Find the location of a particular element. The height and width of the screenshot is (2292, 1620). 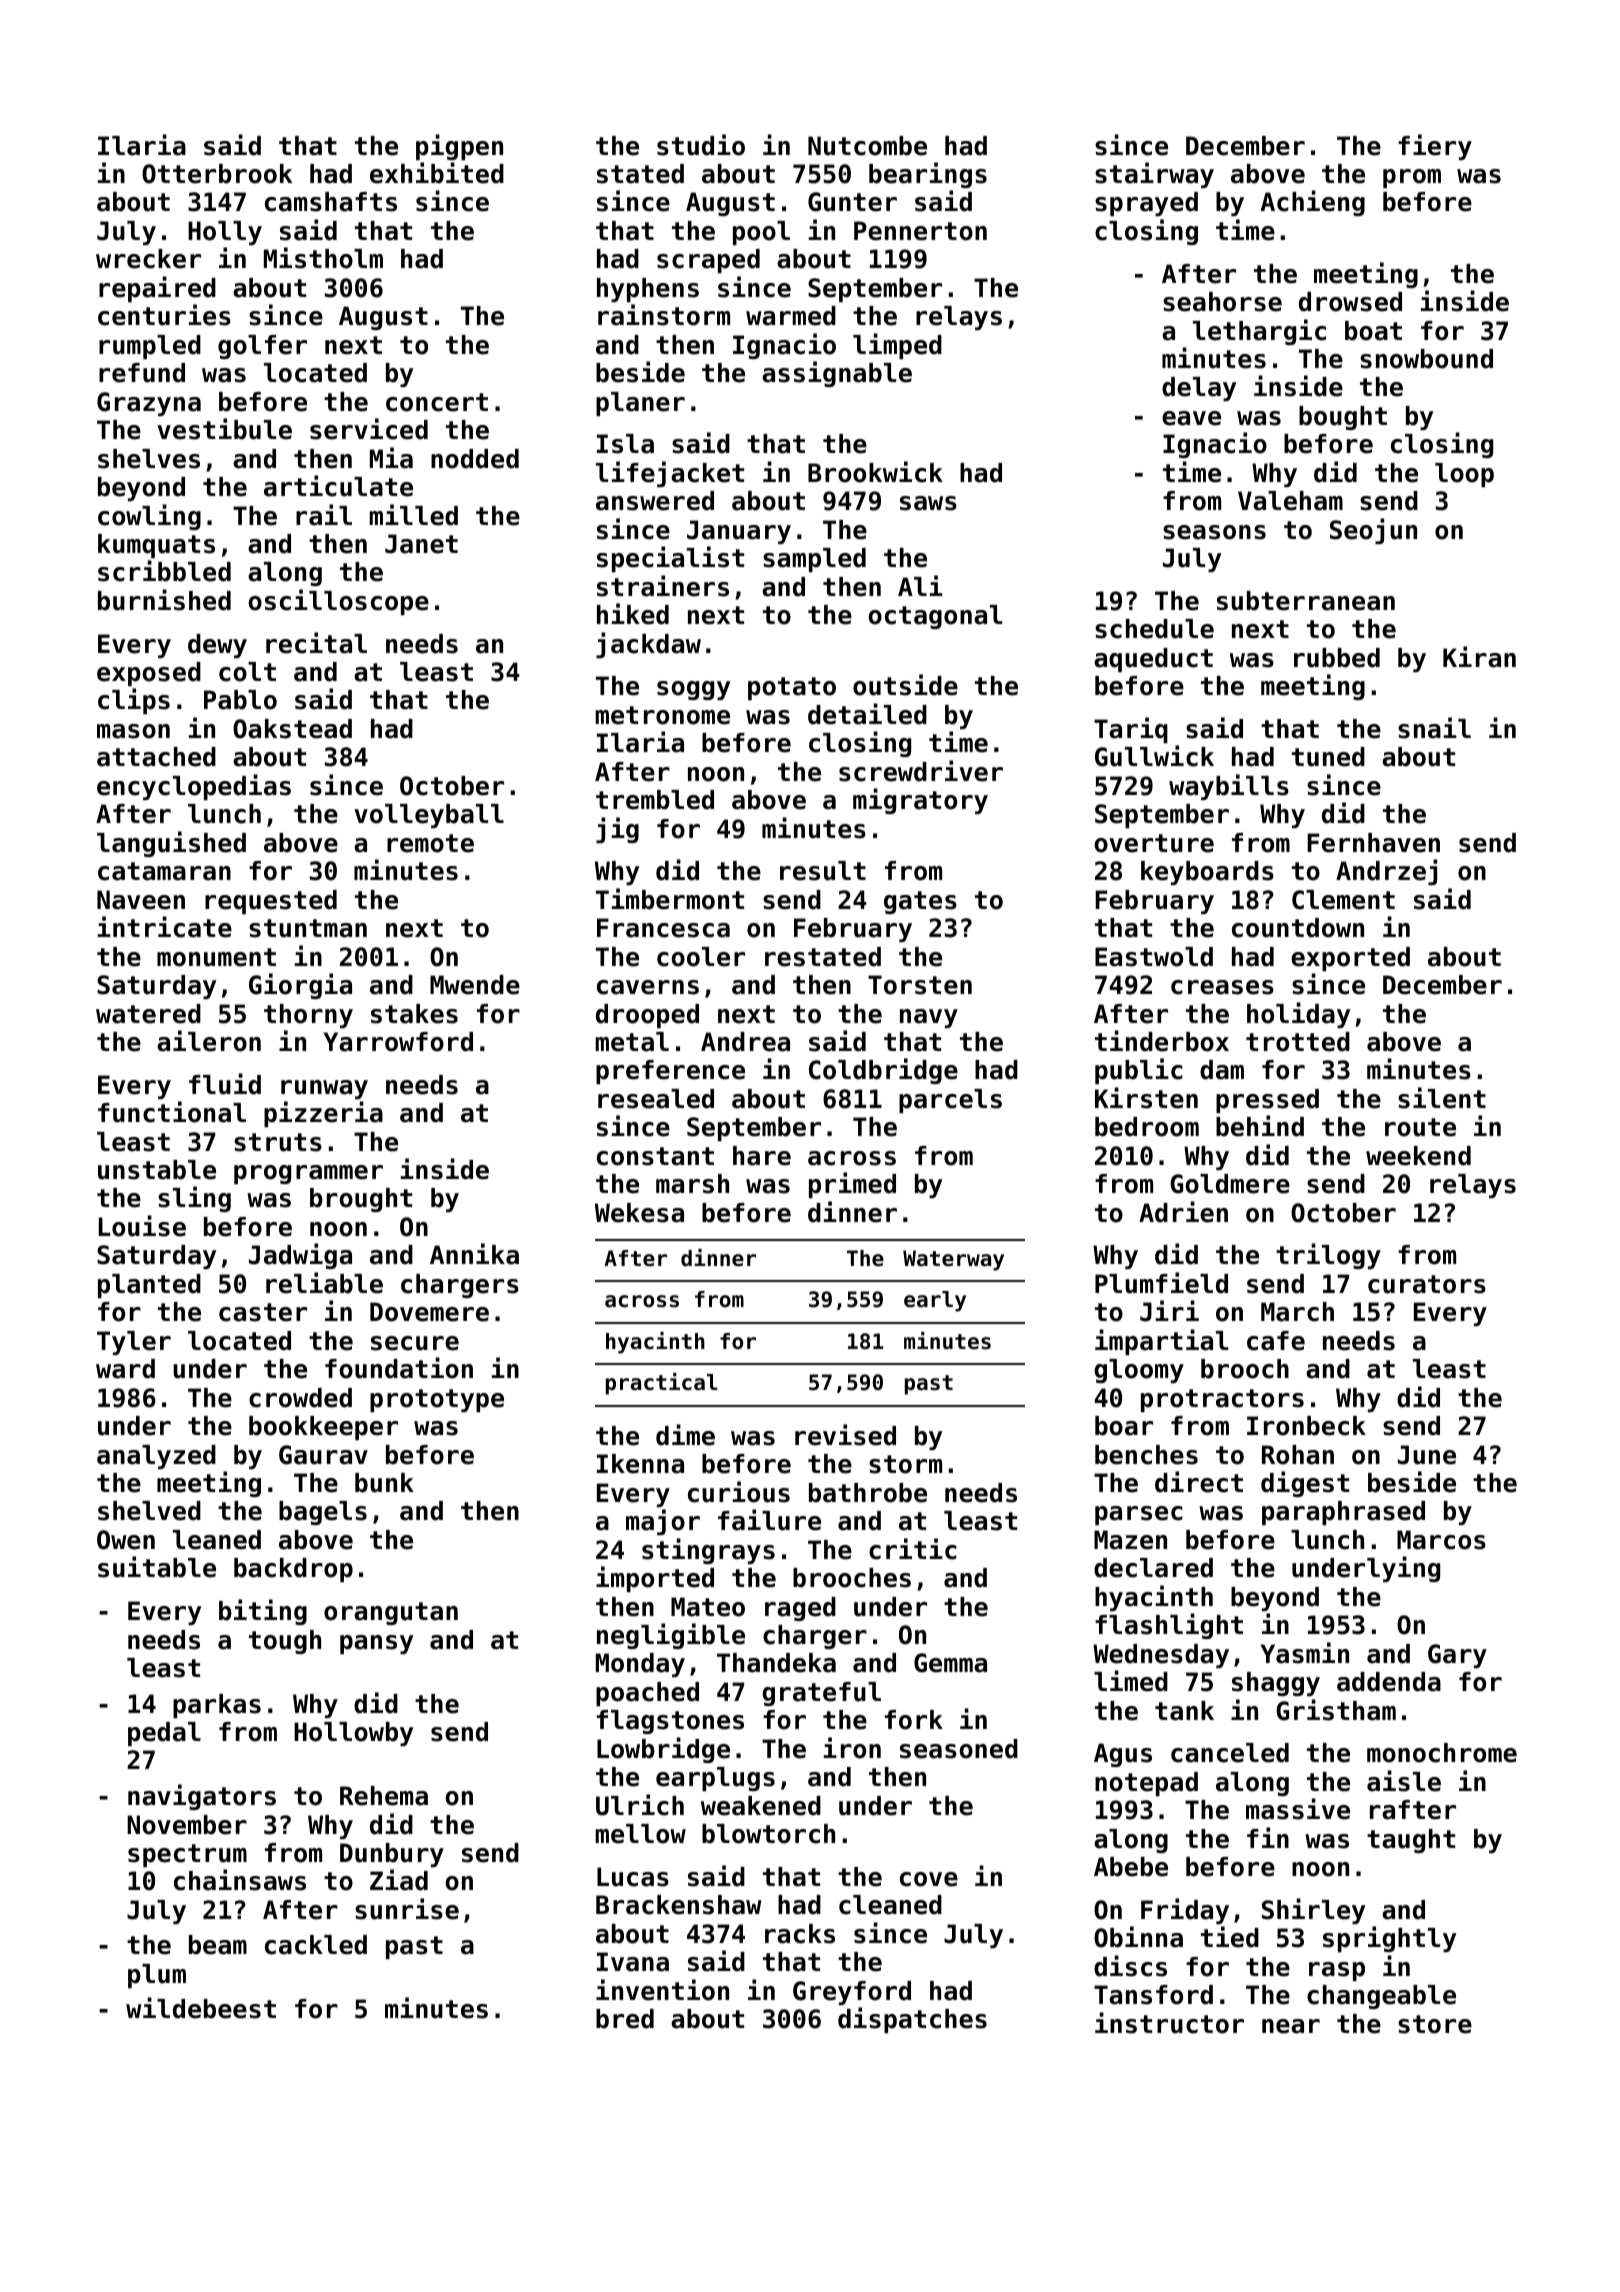

Otterbrook is located at coordinates (217, 174).
